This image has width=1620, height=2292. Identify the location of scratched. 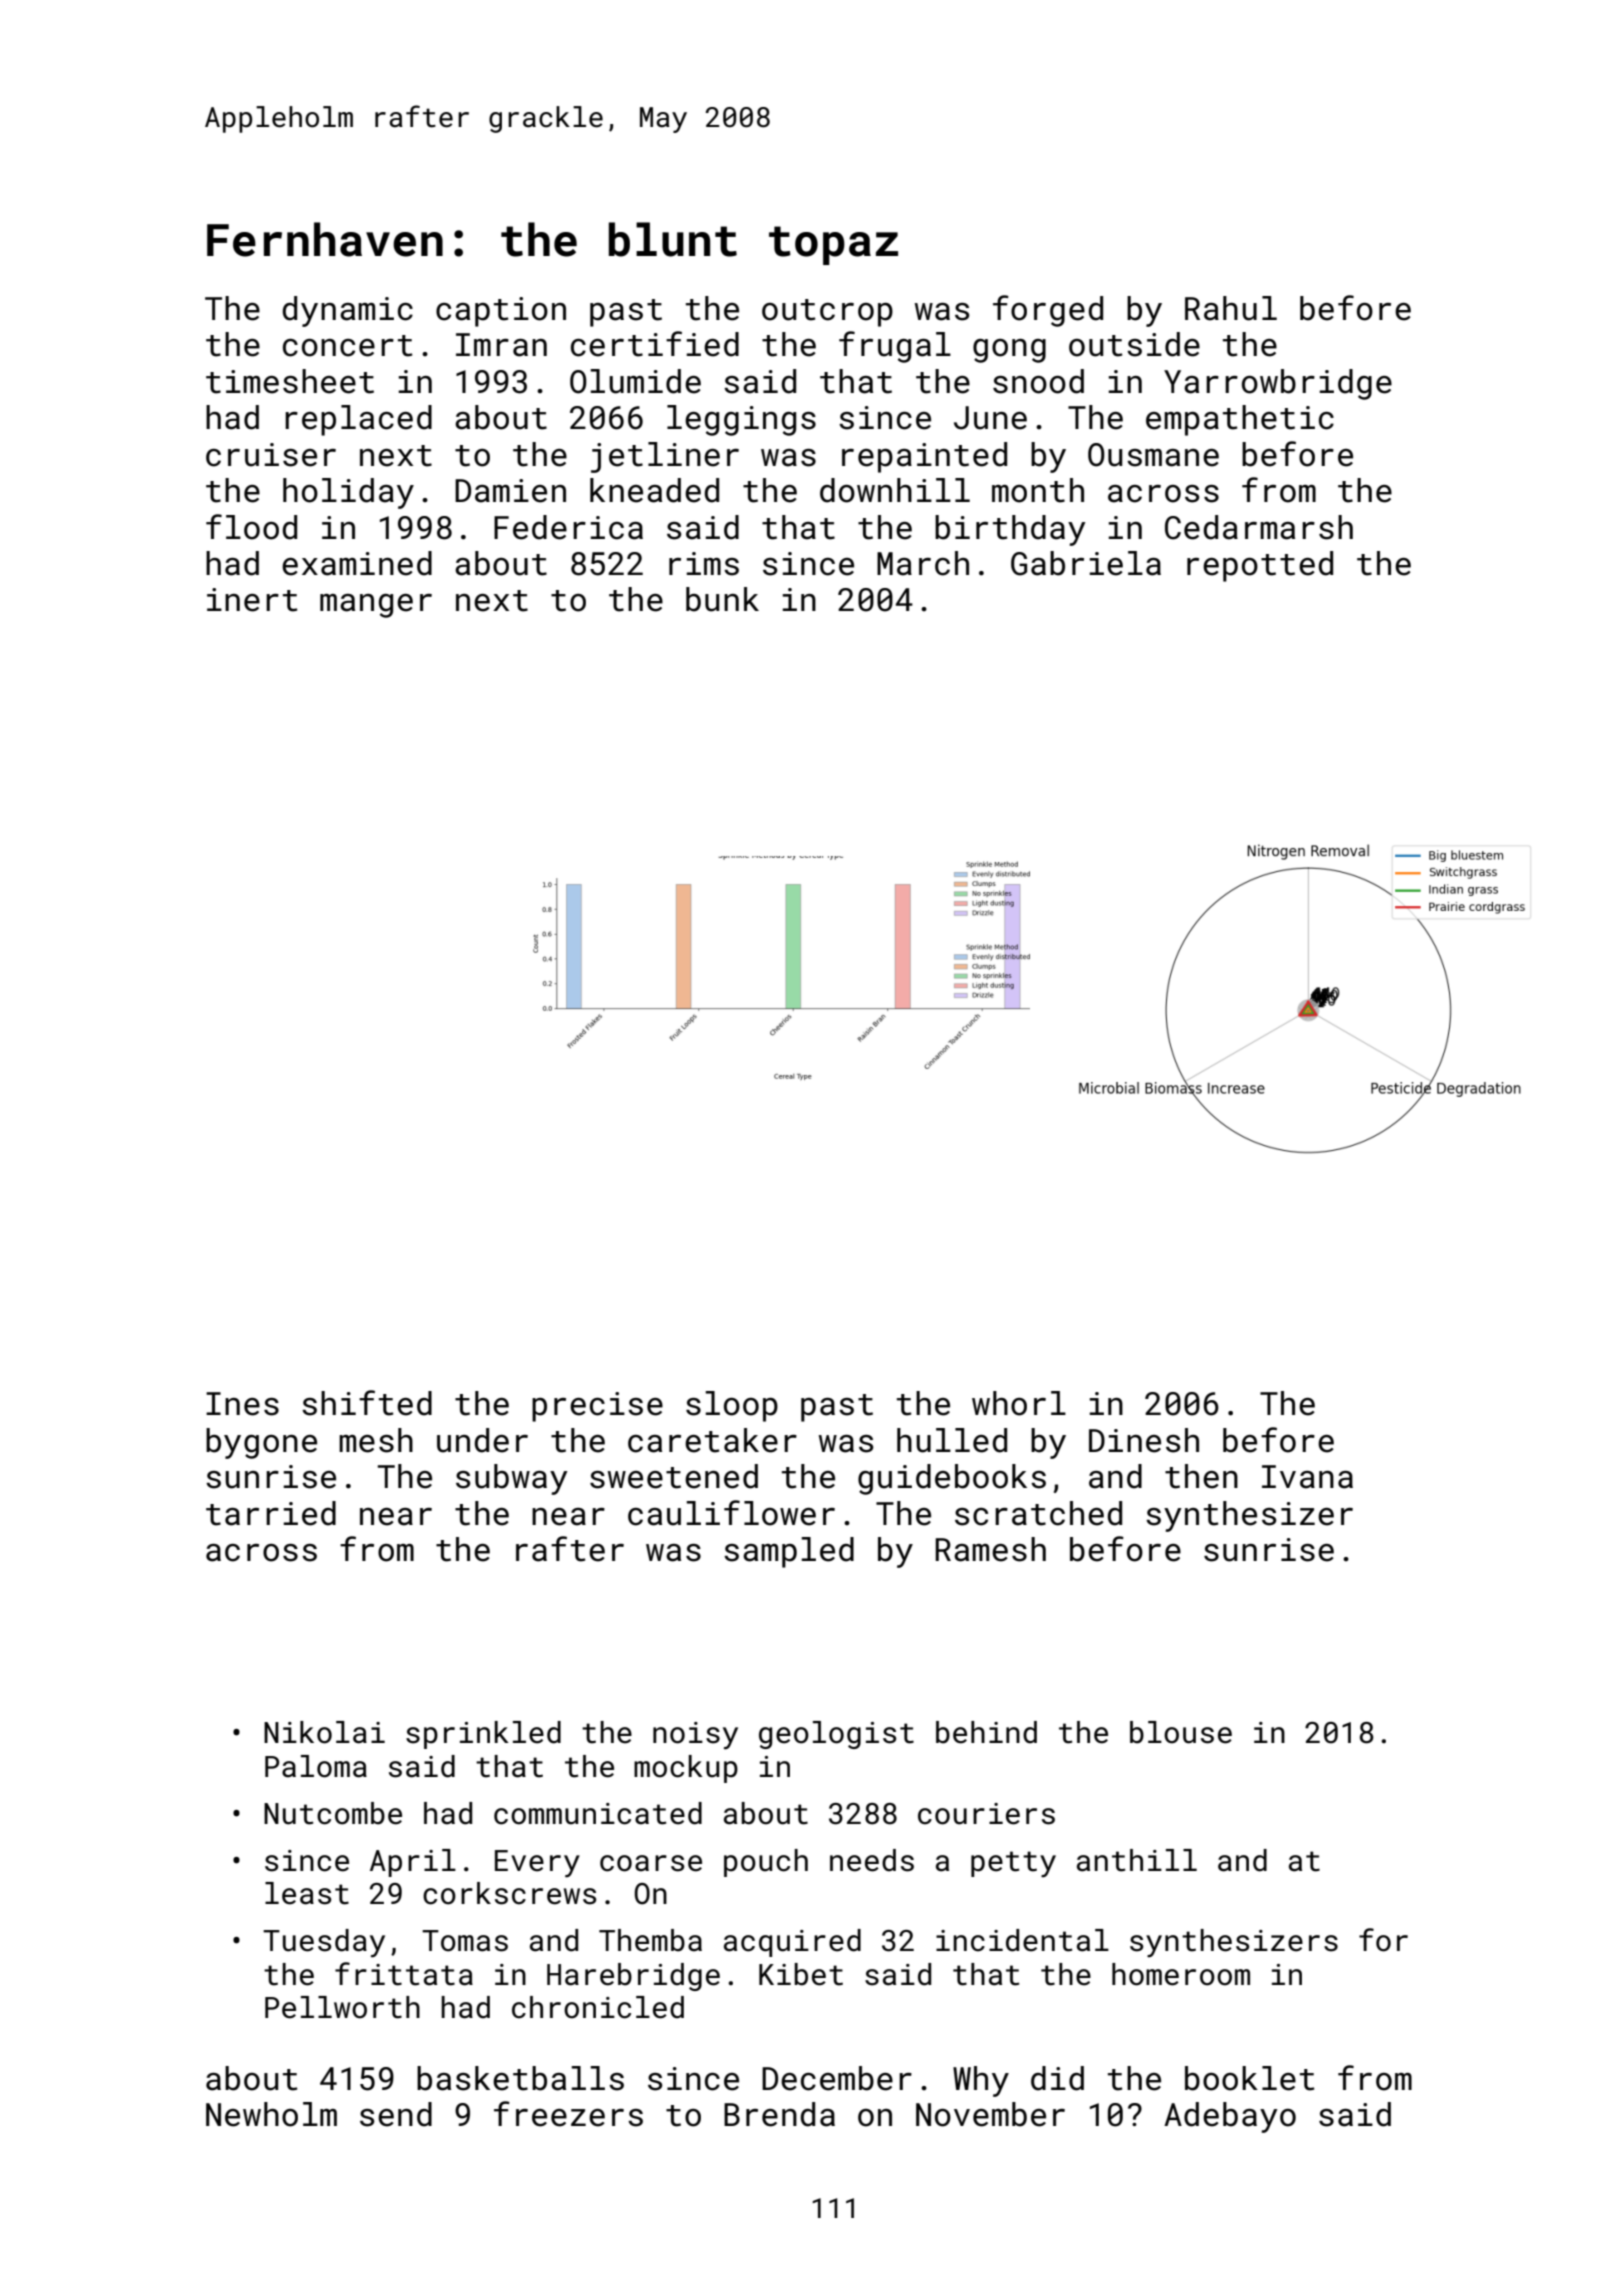
(1038, 1513).
